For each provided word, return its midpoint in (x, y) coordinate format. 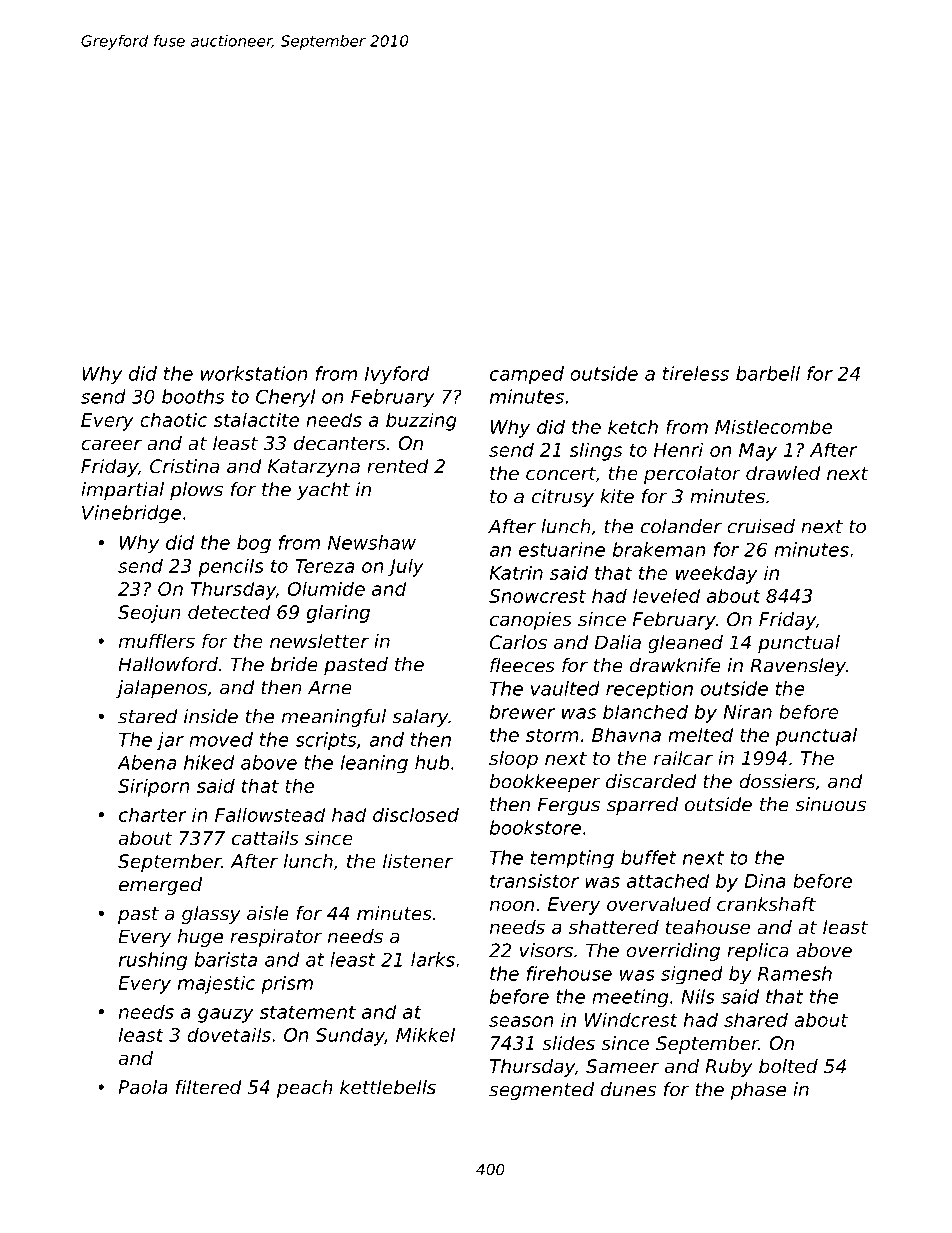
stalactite (256, 419)
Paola (143, 1087)
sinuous (830, 804)
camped (527, 375)
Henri (678, 449)
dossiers (777, 781)
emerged (160, 886)
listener (418, 861)
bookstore (535, 827)
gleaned (685, 644)
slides (568, 1043)
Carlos (518, 642)
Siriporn (154, 787)
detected (229, 612)
